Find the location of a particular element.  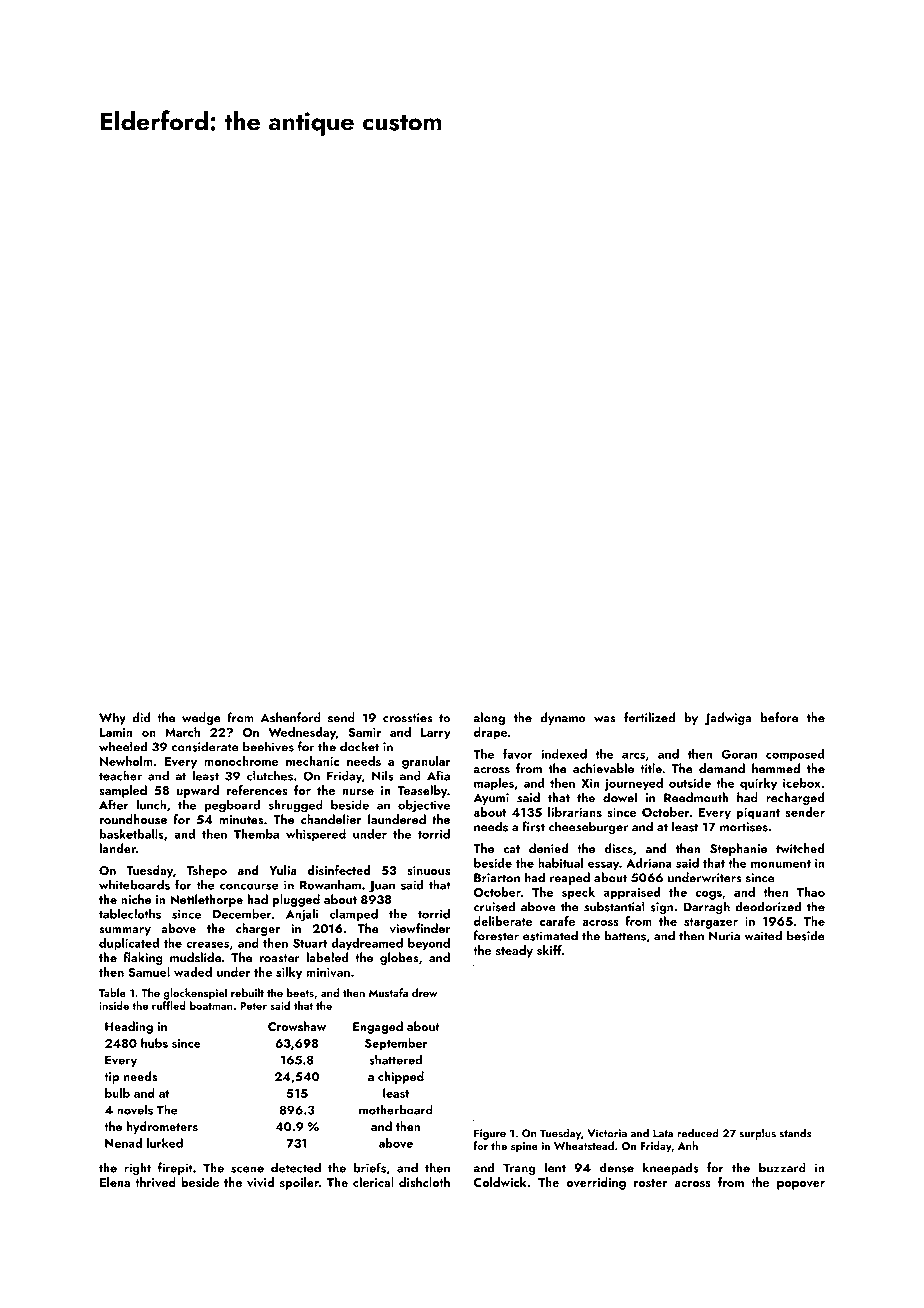

references is located at coordinates (257, 790).
